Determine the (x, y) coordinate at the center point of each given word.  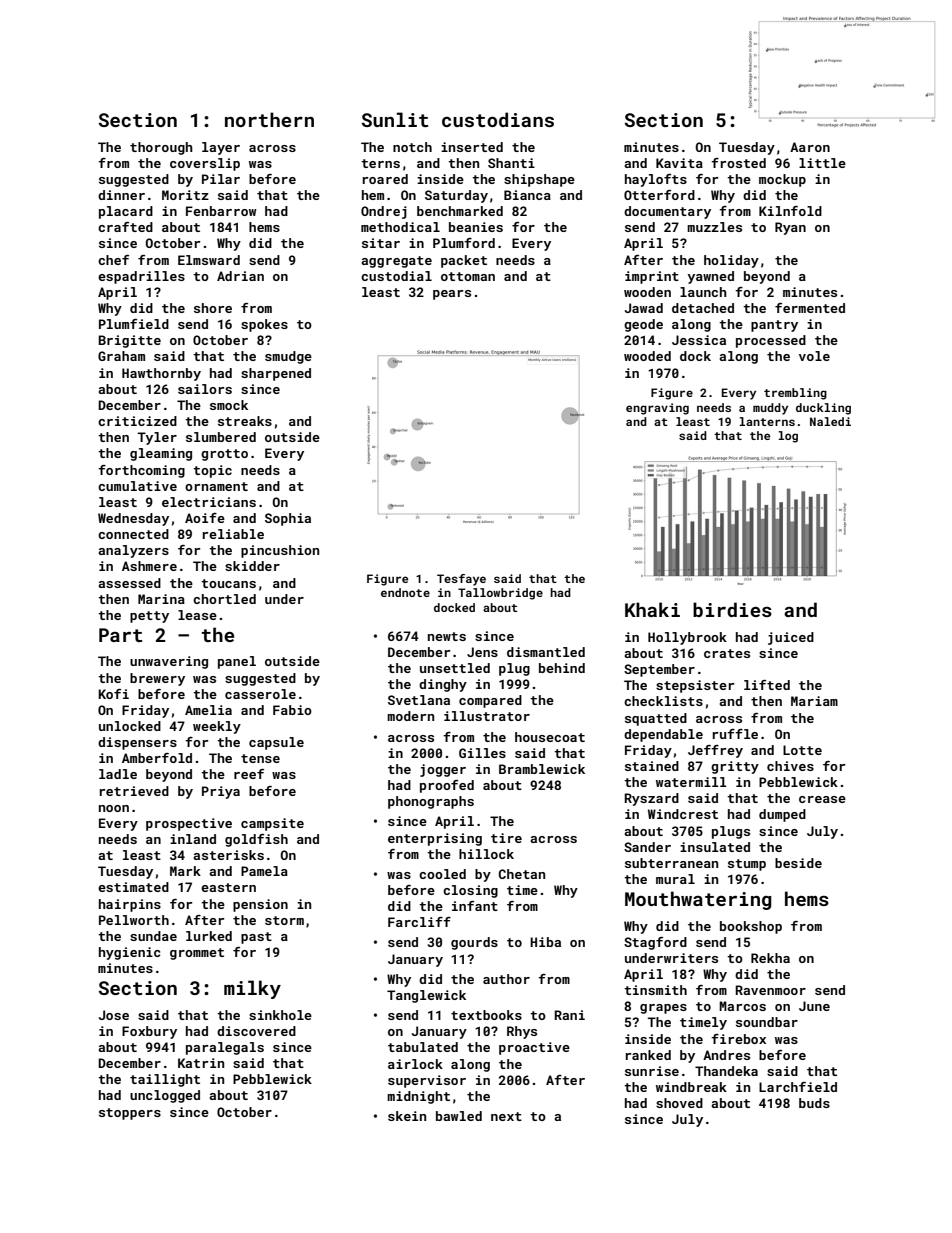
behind (562, 668)
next (506, 1116)
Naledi (830, 421)
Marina (161, 599)
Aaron (810, 147)
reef (249, 774)
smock (229, 405)
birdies (732, 609)
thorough (161, 148)
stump (747, 865)
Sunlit (395, 119)
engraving (657, 409)
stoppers (130, 1114)
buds (814, 1103)
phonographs (431, 802)
